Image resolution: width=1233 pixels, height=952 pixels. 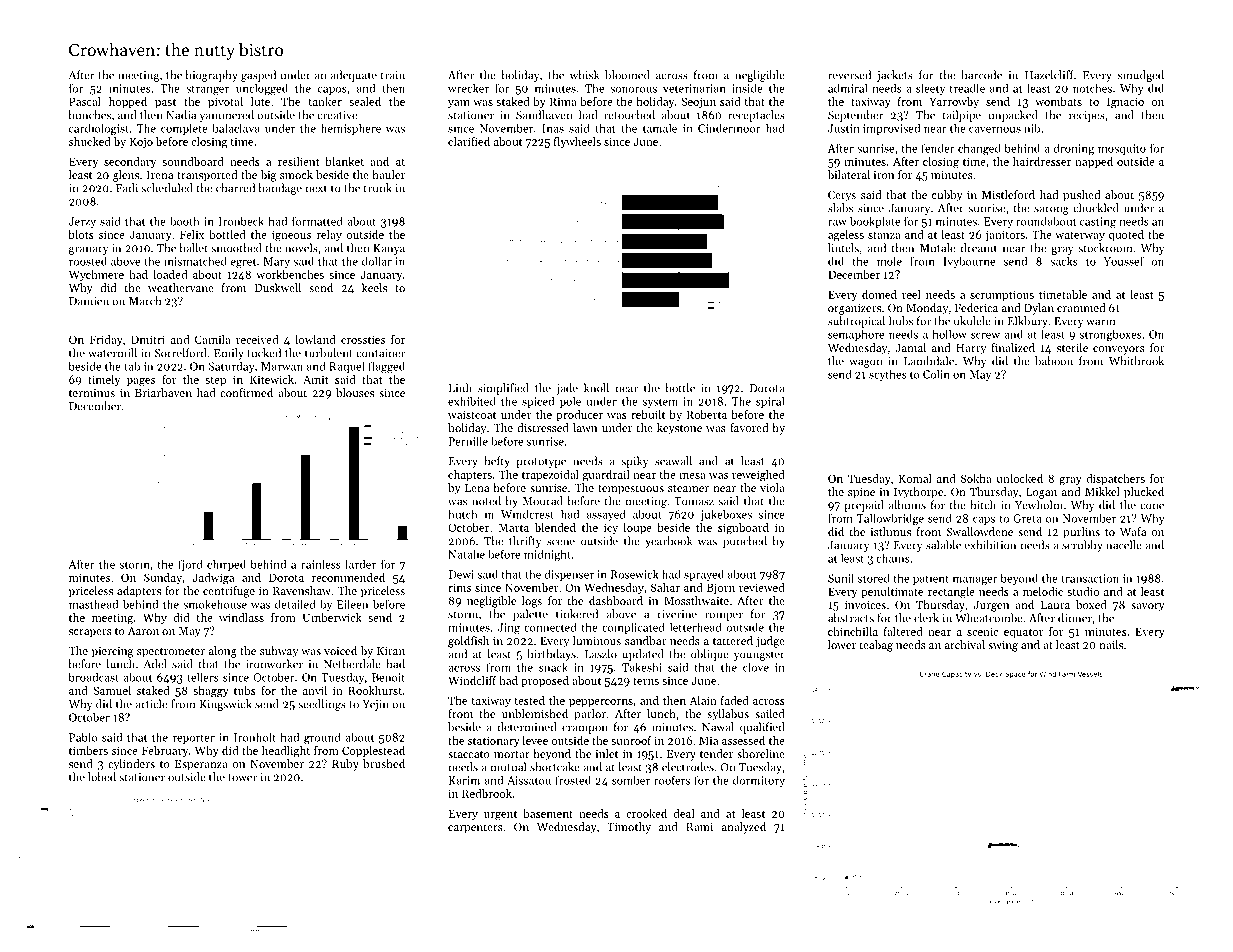 What do you see at coordinates (627, 75) in the image?
I see `bloomed` at bounding box center [627, 75].
